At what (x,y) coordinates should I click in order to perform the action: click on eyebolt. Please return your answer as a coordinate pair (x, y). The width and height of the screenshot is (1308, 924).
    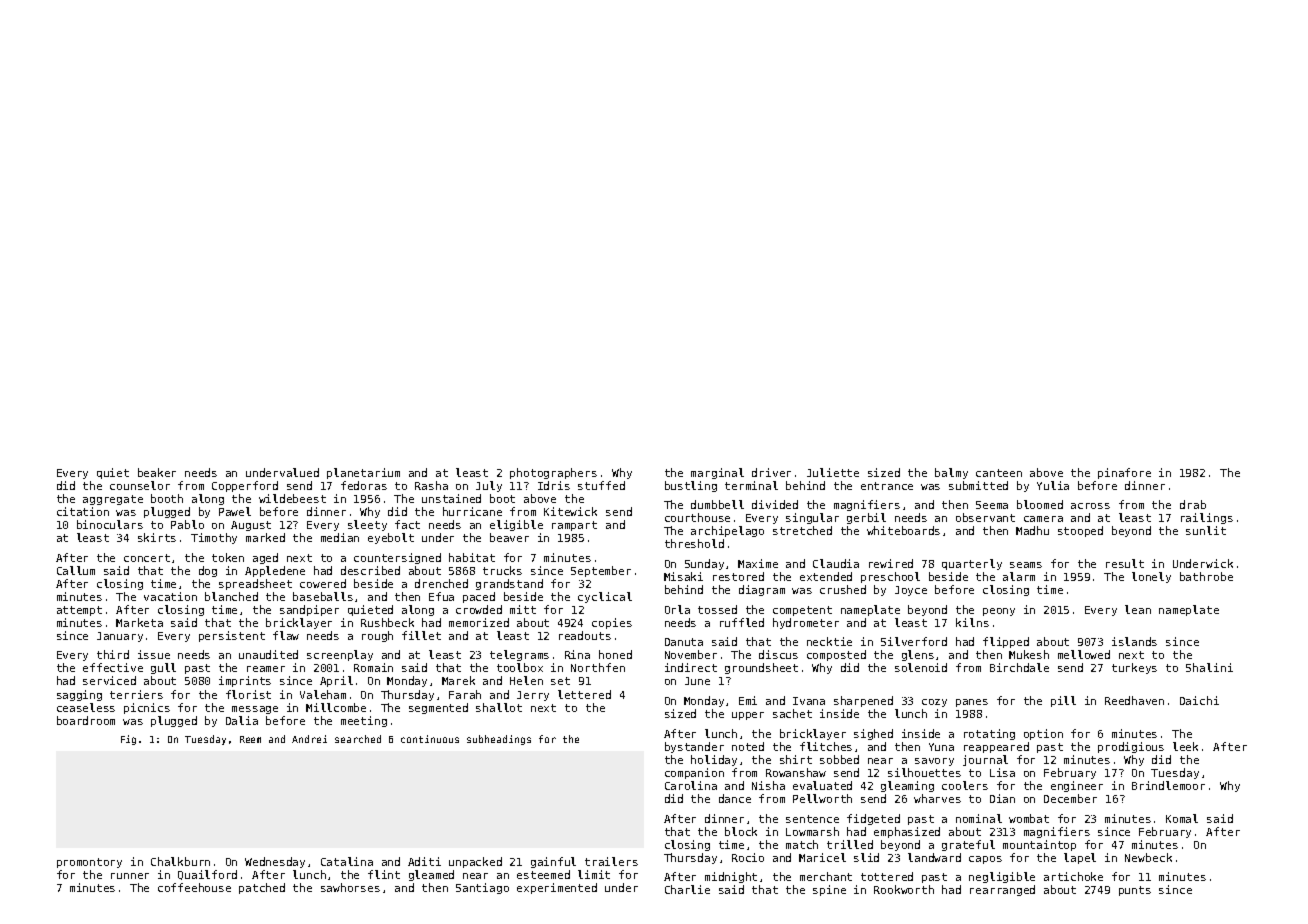
    Looking at the image, I should click on (391, 538).
